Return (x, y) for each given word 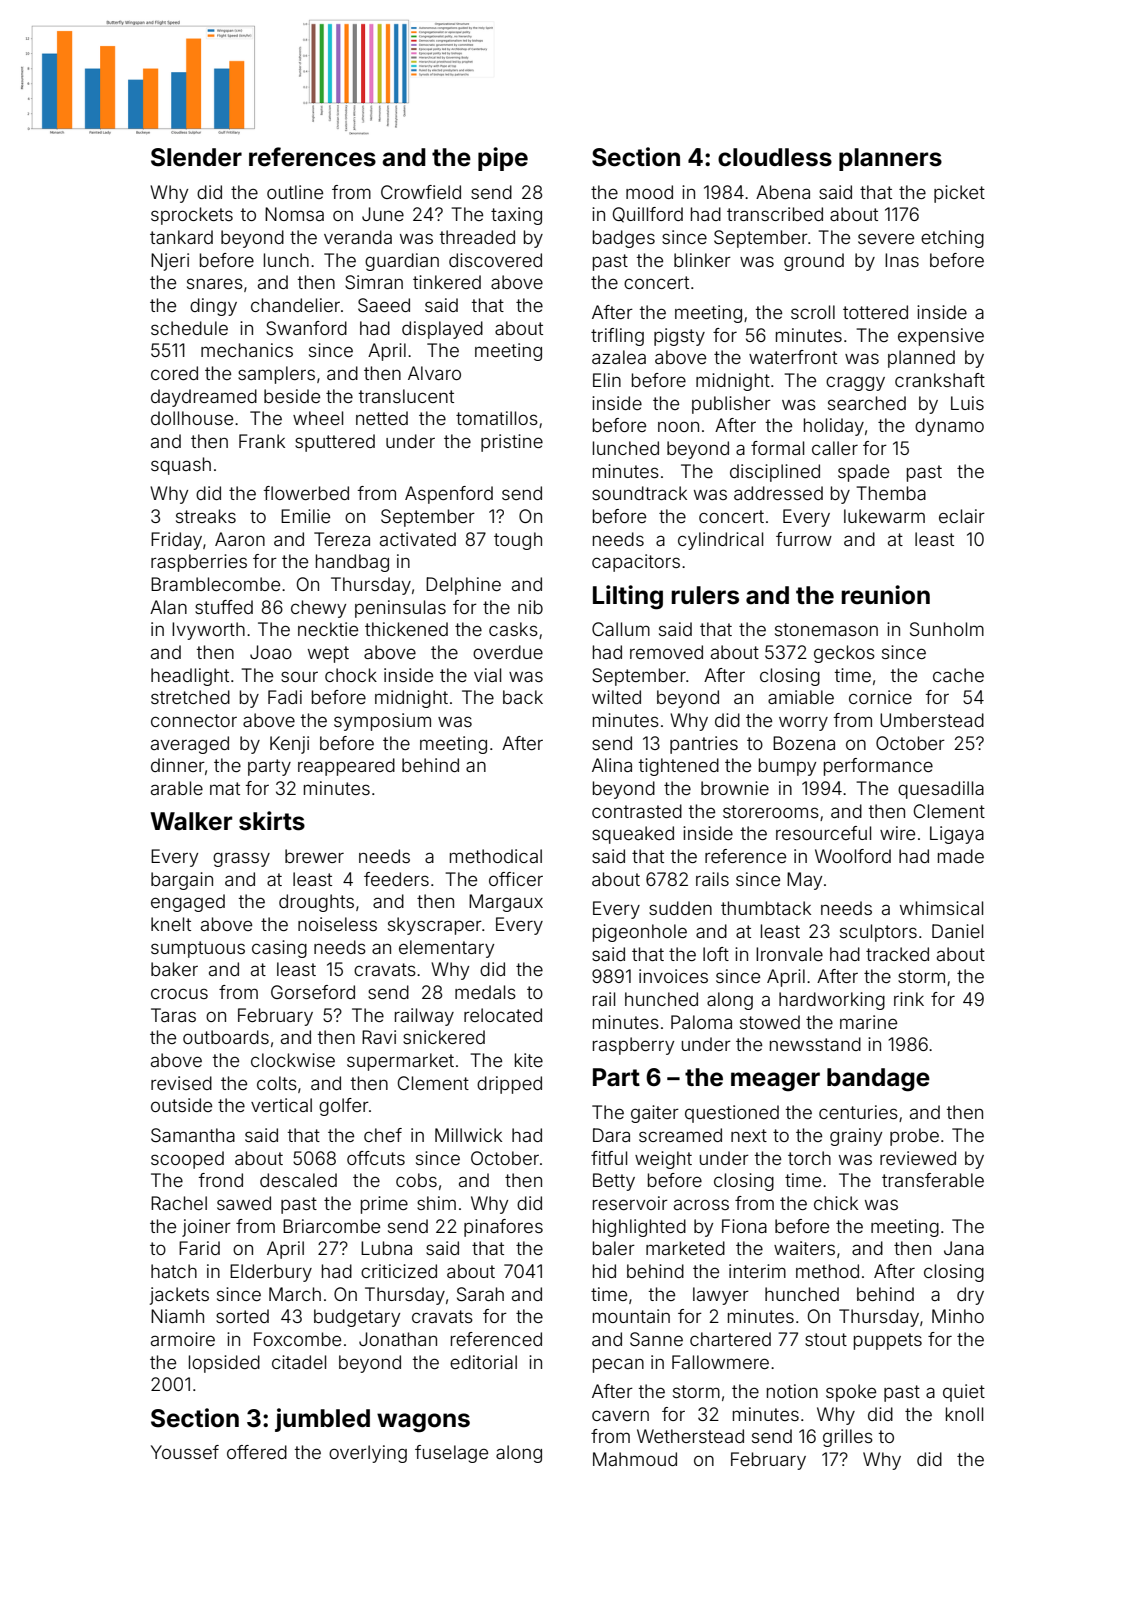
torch (809, 1158)
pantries (704, 745)
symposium (382, 722)
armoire (183, 1339)
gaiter (655, 1114)
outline (295, 192)
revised (181, 1083)
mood (649, 192)
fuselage (451, 1454)
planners (890, 159)
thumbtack (766, 908)
